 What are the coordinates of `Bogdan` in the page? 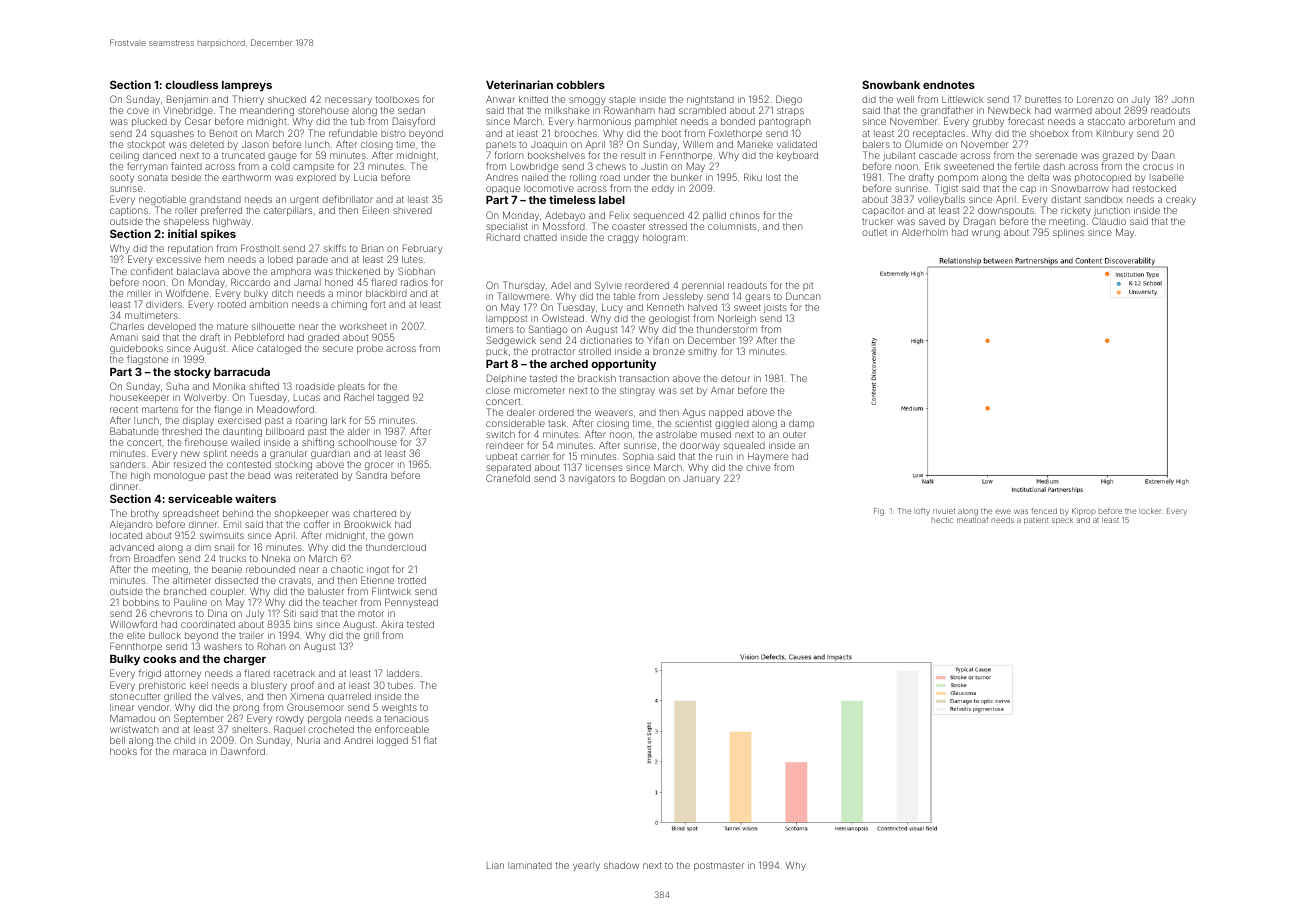 It's located at (648, 479).
